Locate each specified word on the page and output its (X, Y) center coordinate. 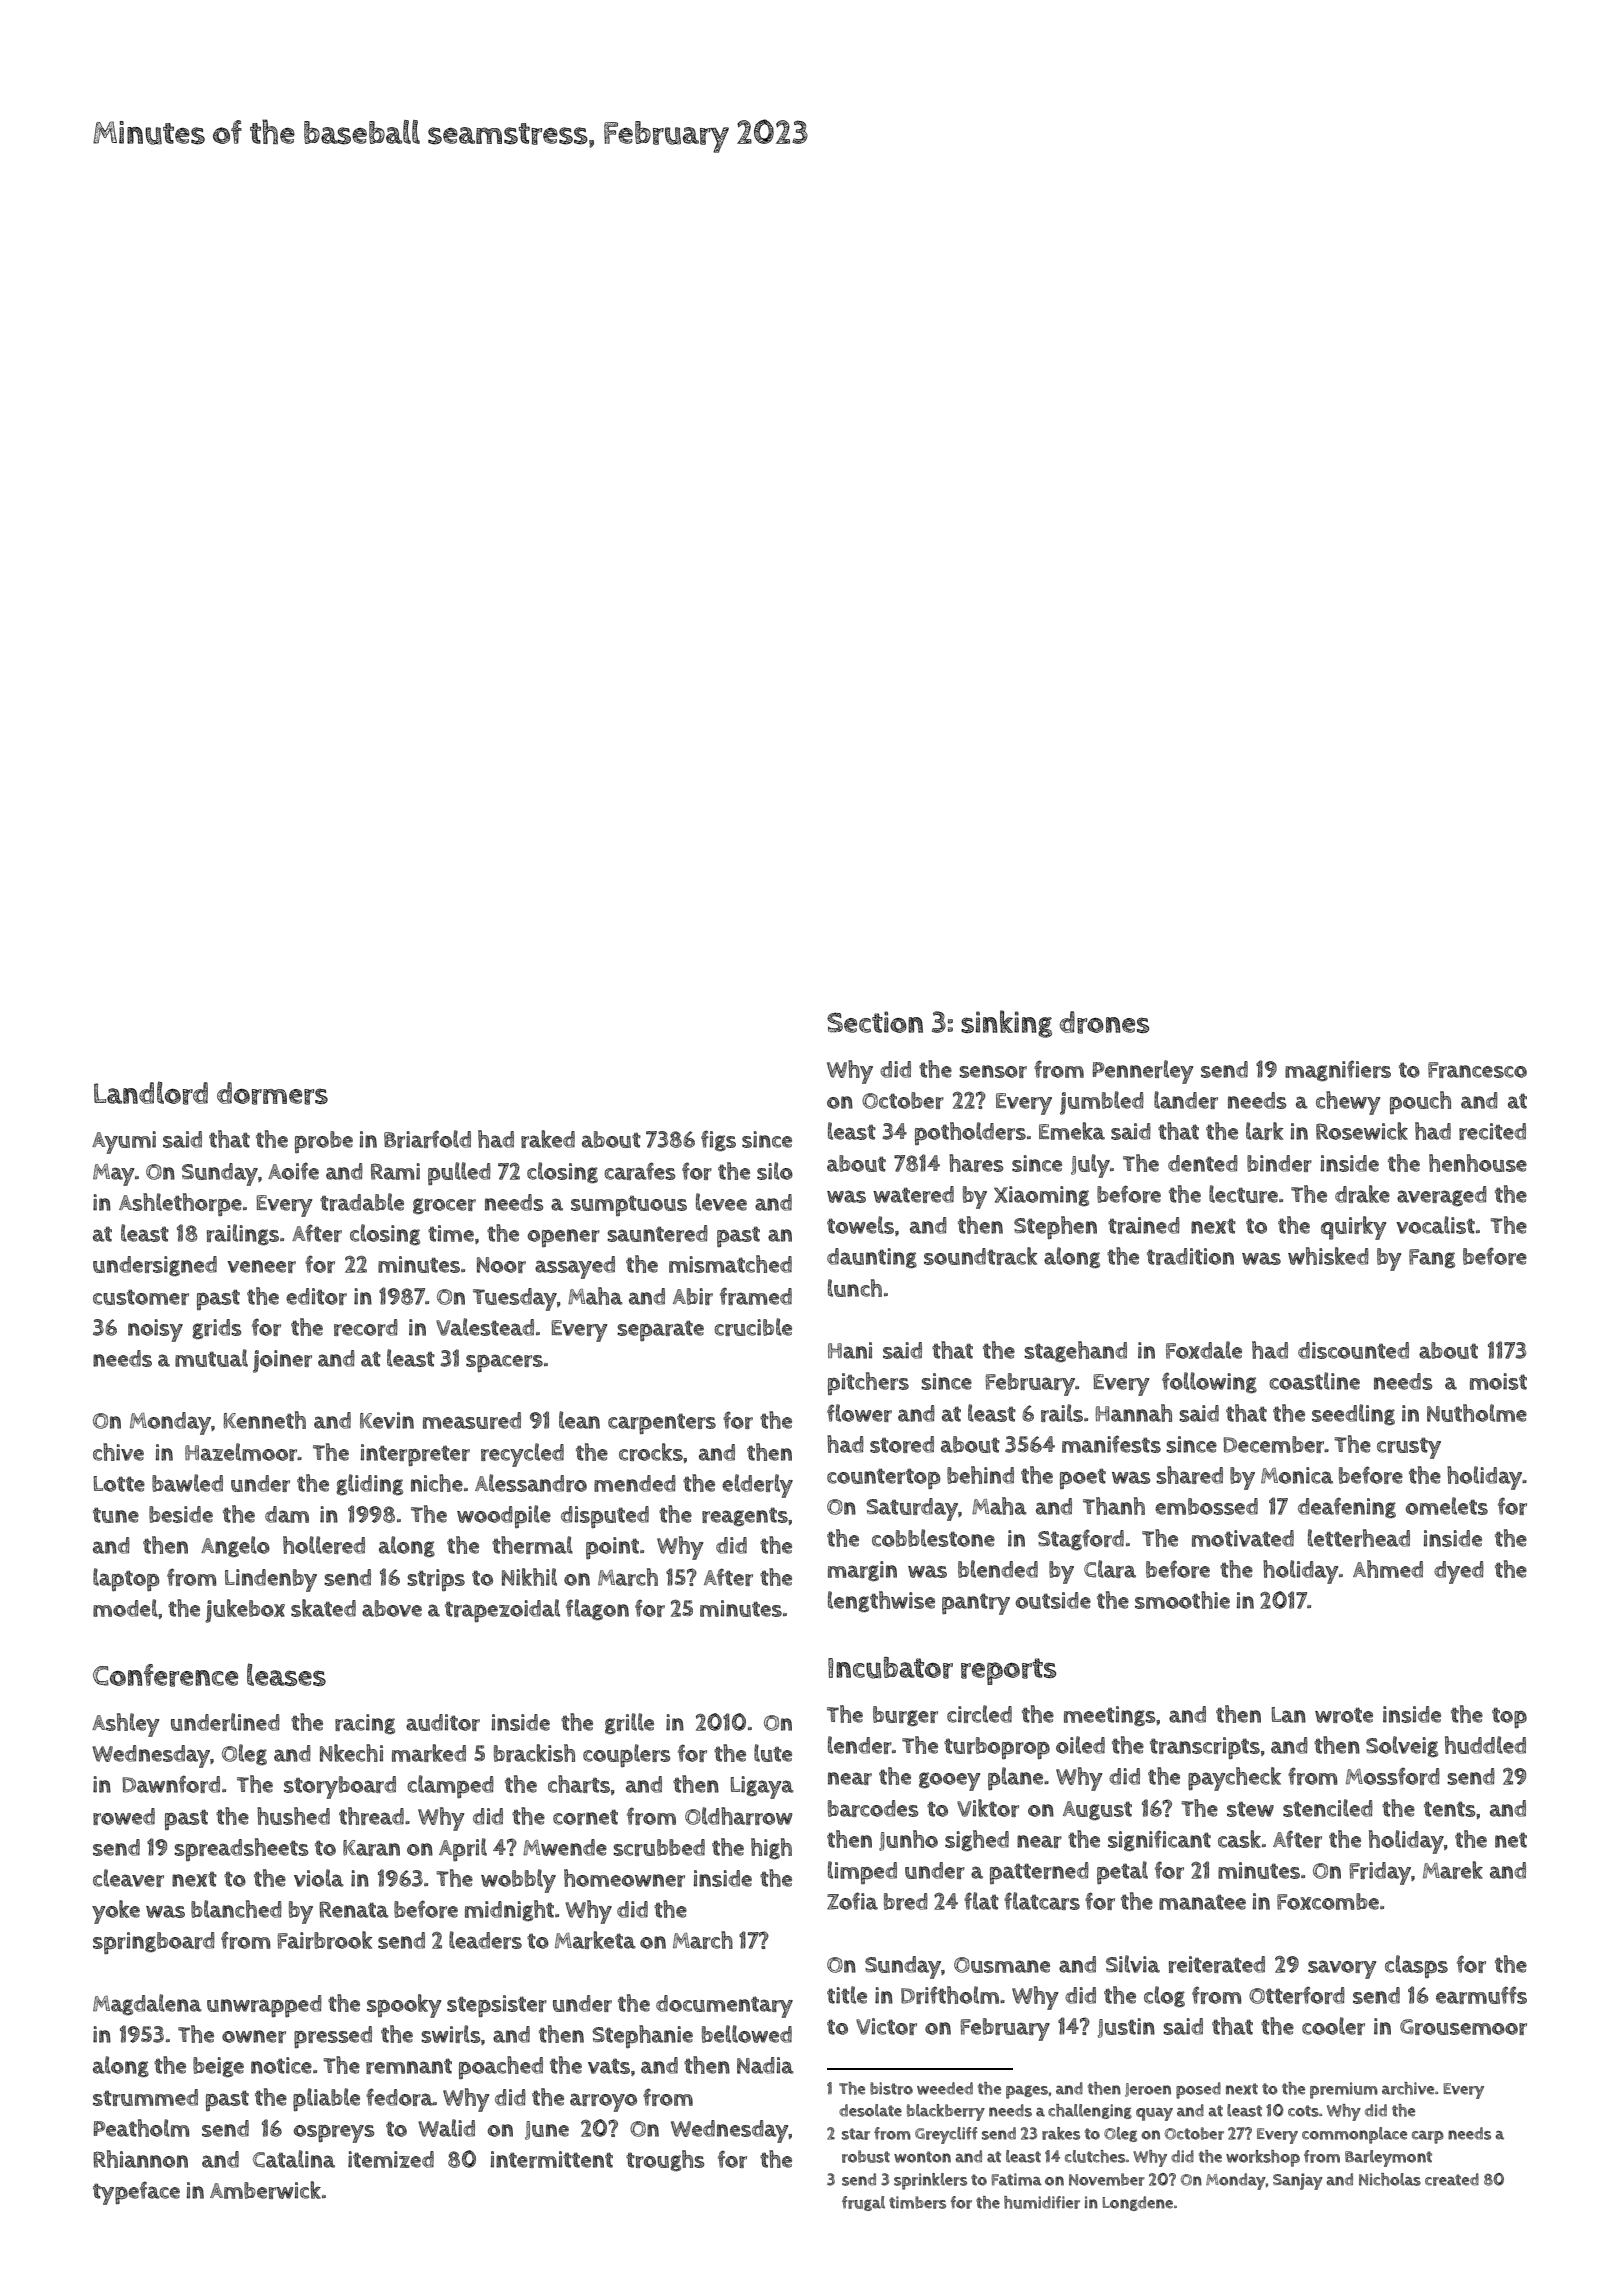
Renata (354, 1909)
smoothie (1182, 1600)
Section (875, 1022)
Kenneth (264, 1420)
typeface (136, 2193)
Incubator (890, 1668)
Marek (1453, 1870)
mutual (211, 1358)
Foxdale (1204, 1350)
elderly (757, 1486)
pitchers (868, 1384)
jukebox (245, 1611)
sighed (977, 1840)
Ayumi (124, 1142)
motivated (1243, 1538)
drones (1104, 1022)
